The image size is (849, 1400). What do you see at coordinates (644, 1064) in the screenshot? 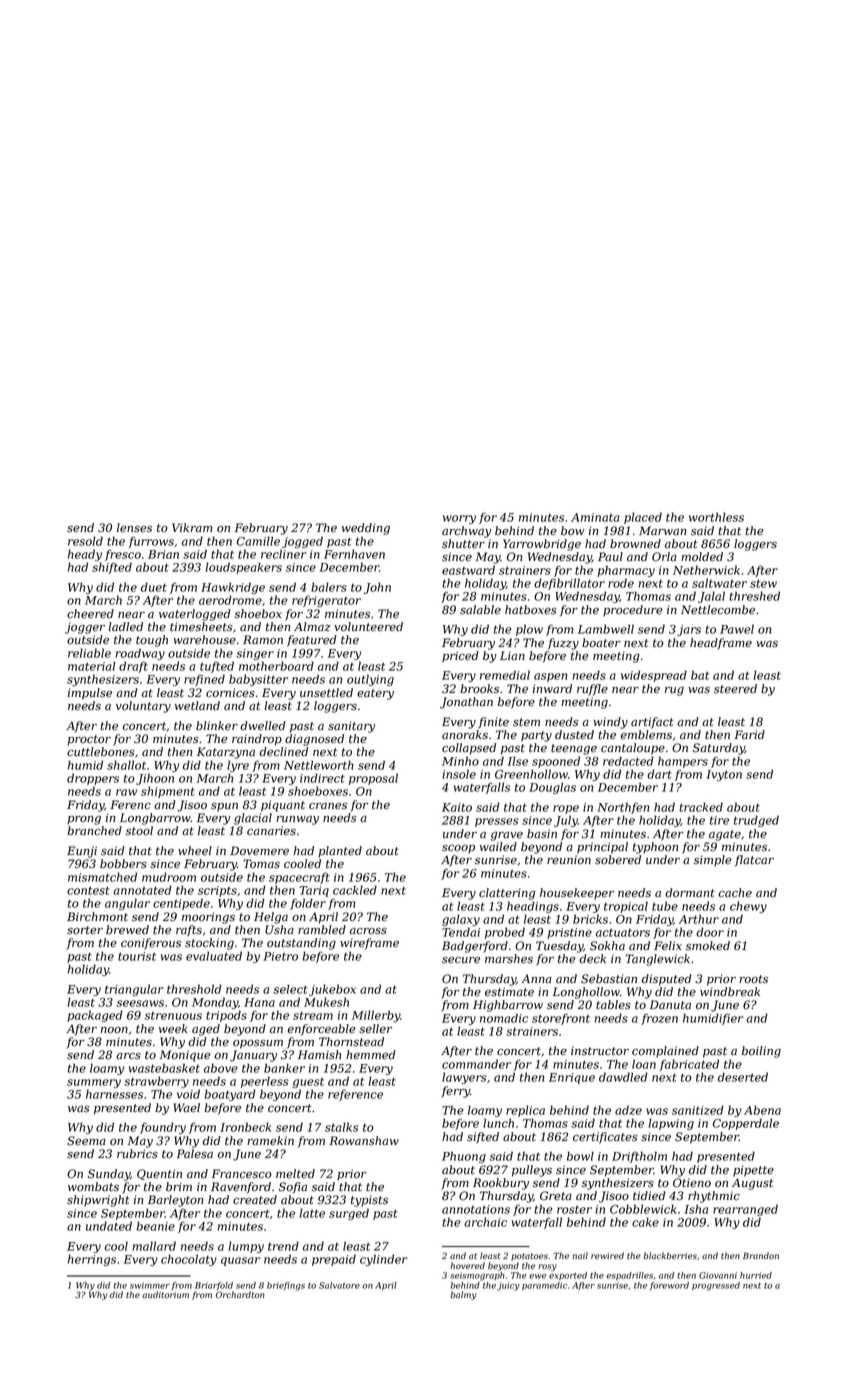
I see `loan` at bounding box center [644, 1064].
